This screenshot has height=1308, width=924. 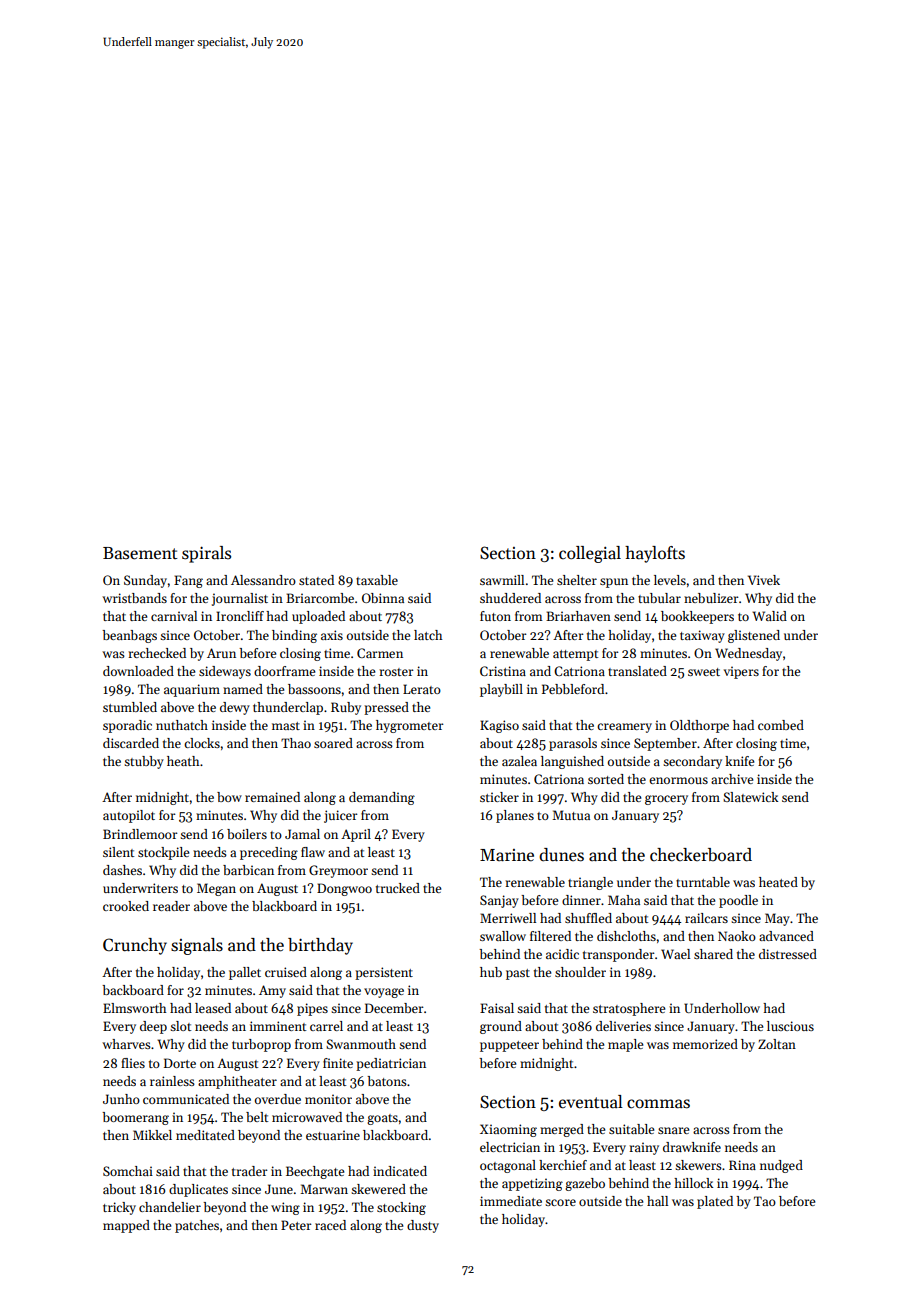 I want to click on triangle, so click(x=590, y=883).
